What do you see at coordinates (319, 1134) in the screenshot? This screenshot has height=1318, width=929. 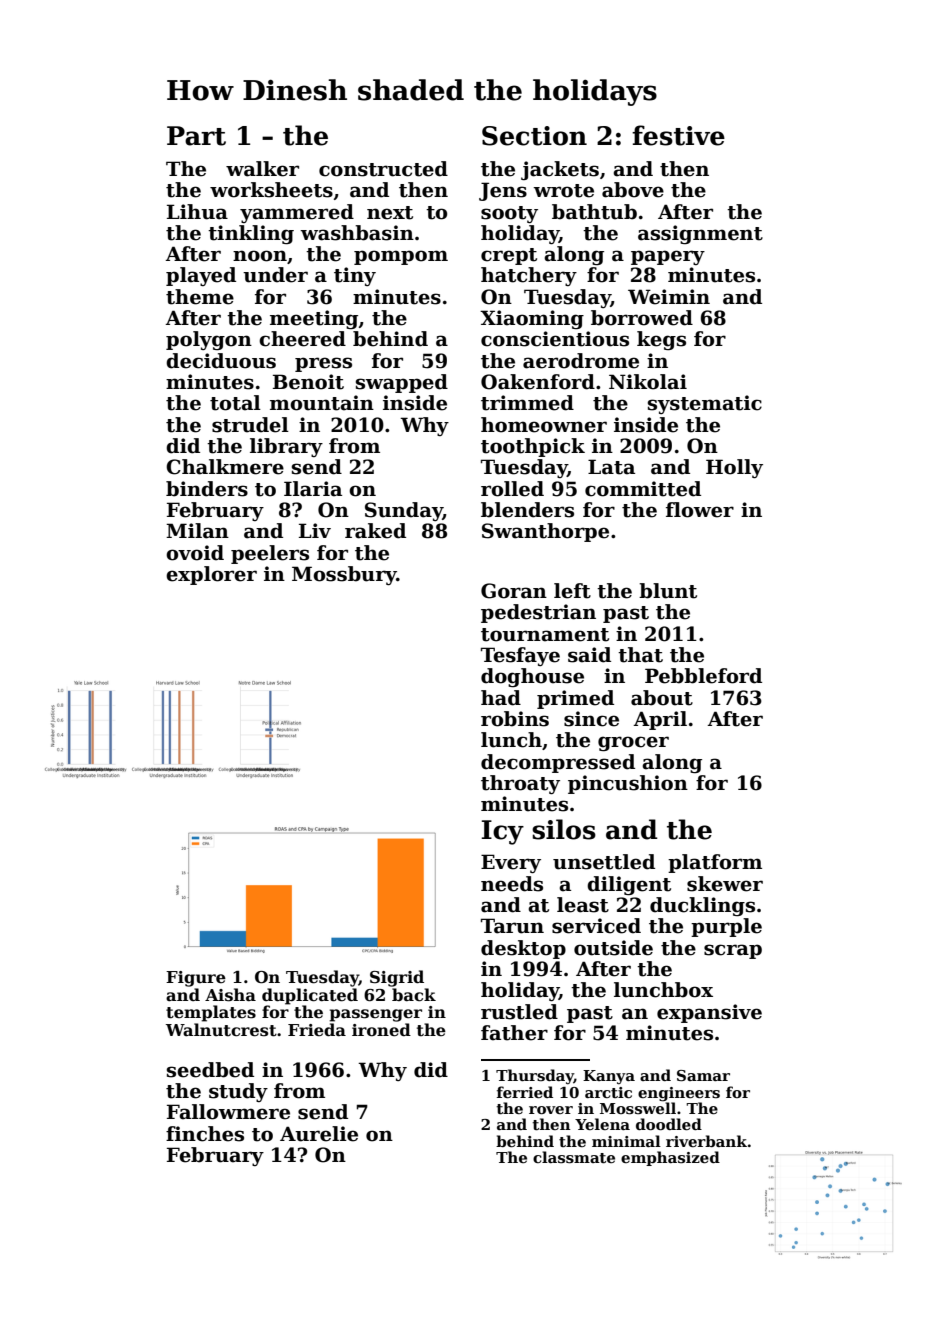 I see `Aurelie` at bounding box center [319, 1134].
